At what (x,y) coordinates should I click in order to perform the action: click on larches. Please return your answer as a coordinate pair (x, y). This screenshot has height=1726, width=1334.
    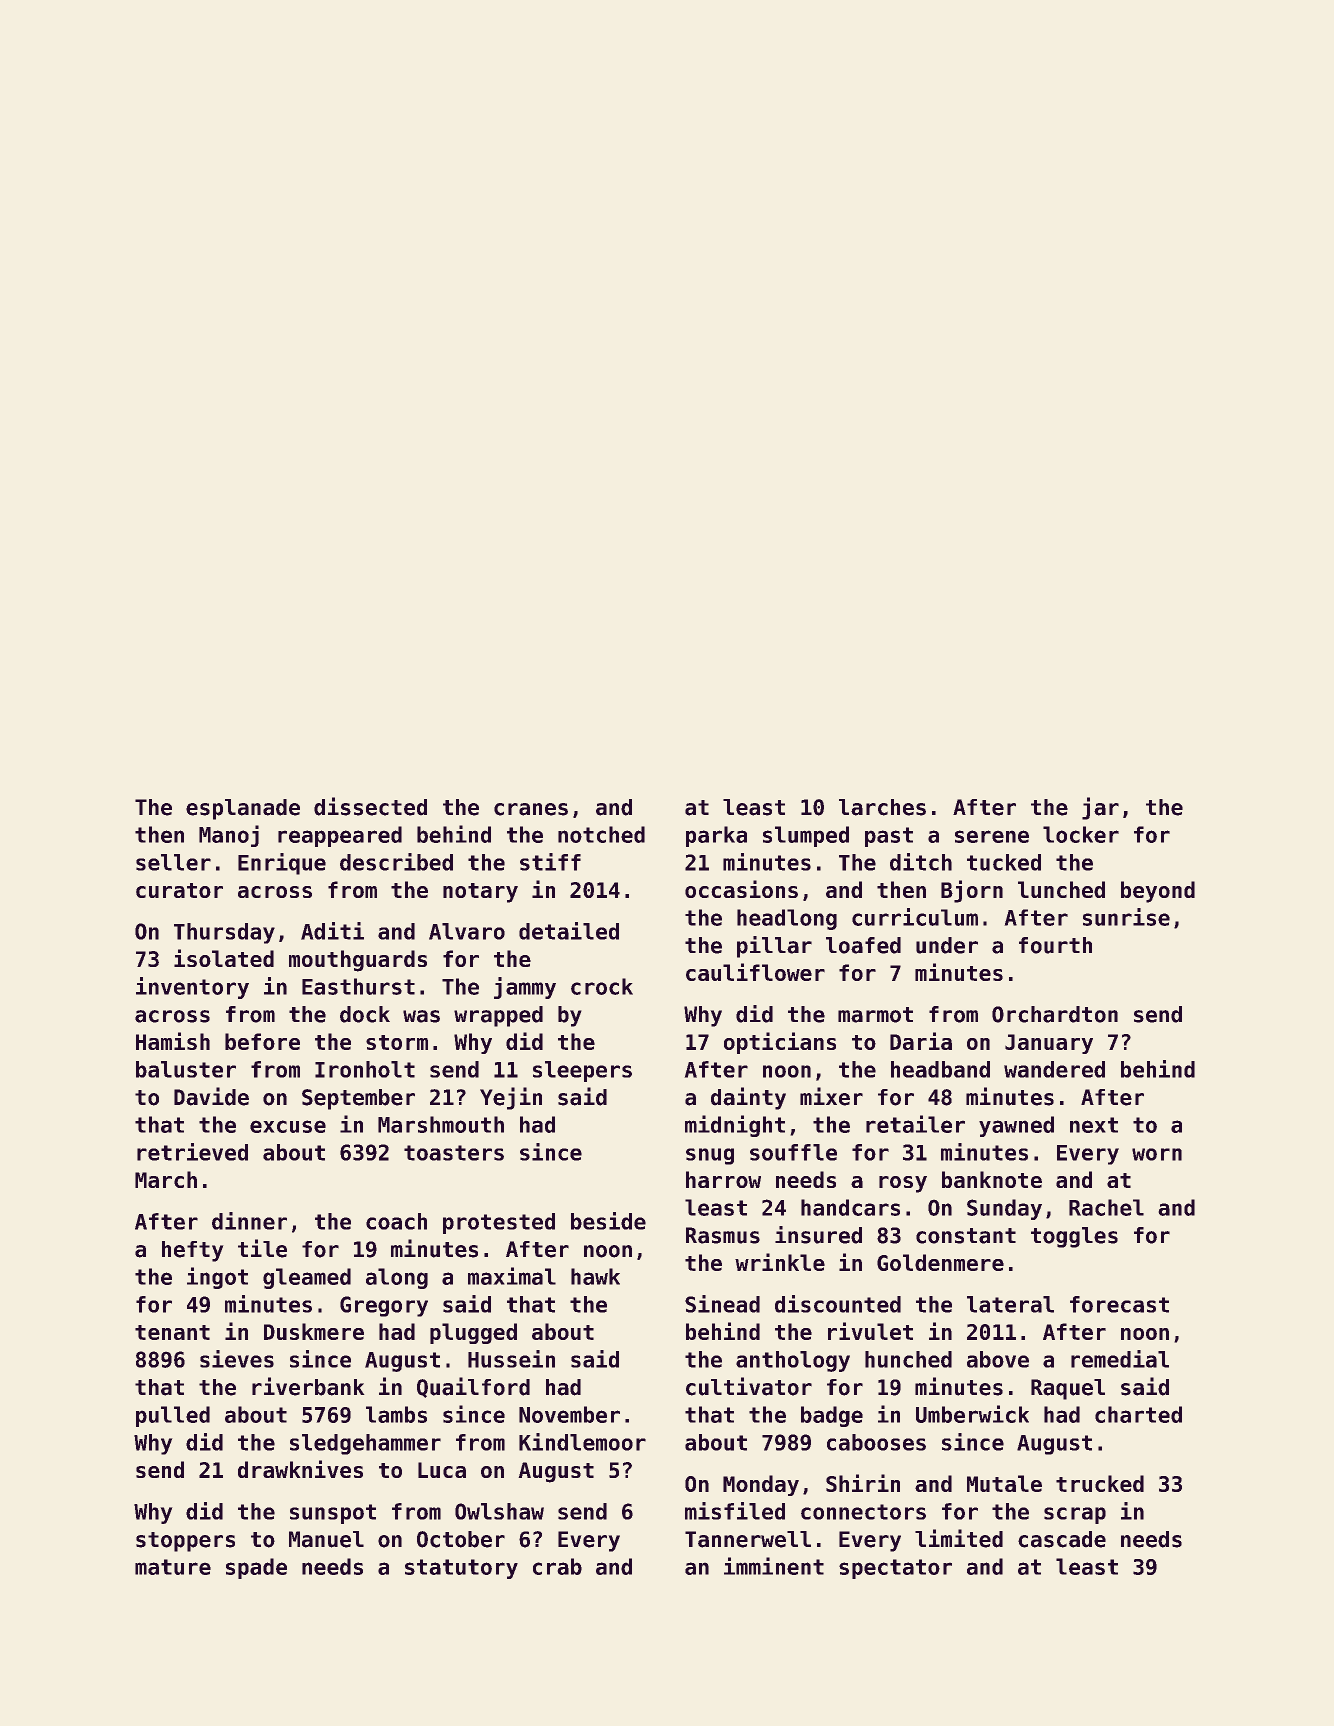
    Looking at the image, I should click on (882, 807).
